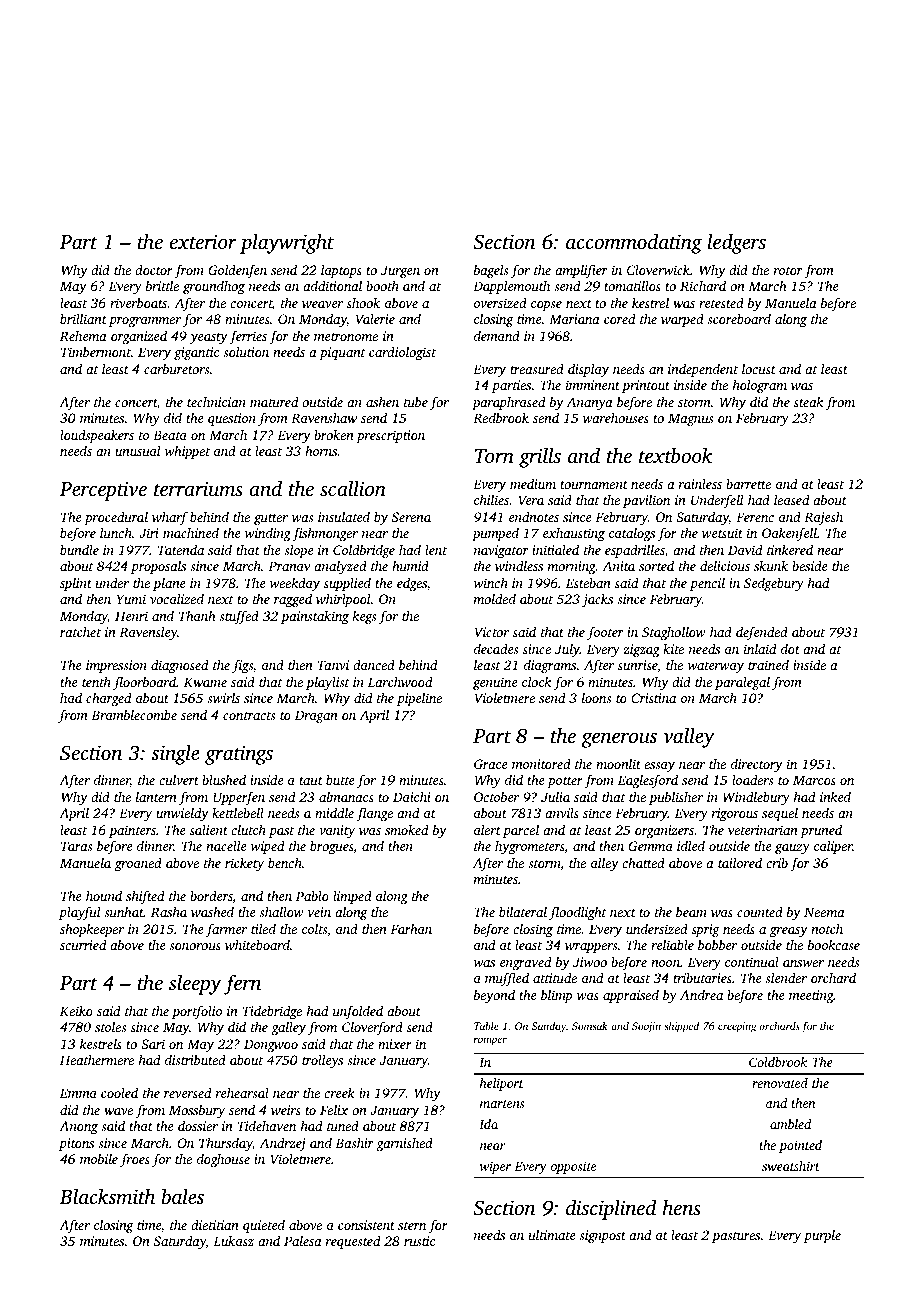 This page has width=924, height=1308. Describe the element at coordinates (124, 911) in the page. I see `sunhat` at that location.
